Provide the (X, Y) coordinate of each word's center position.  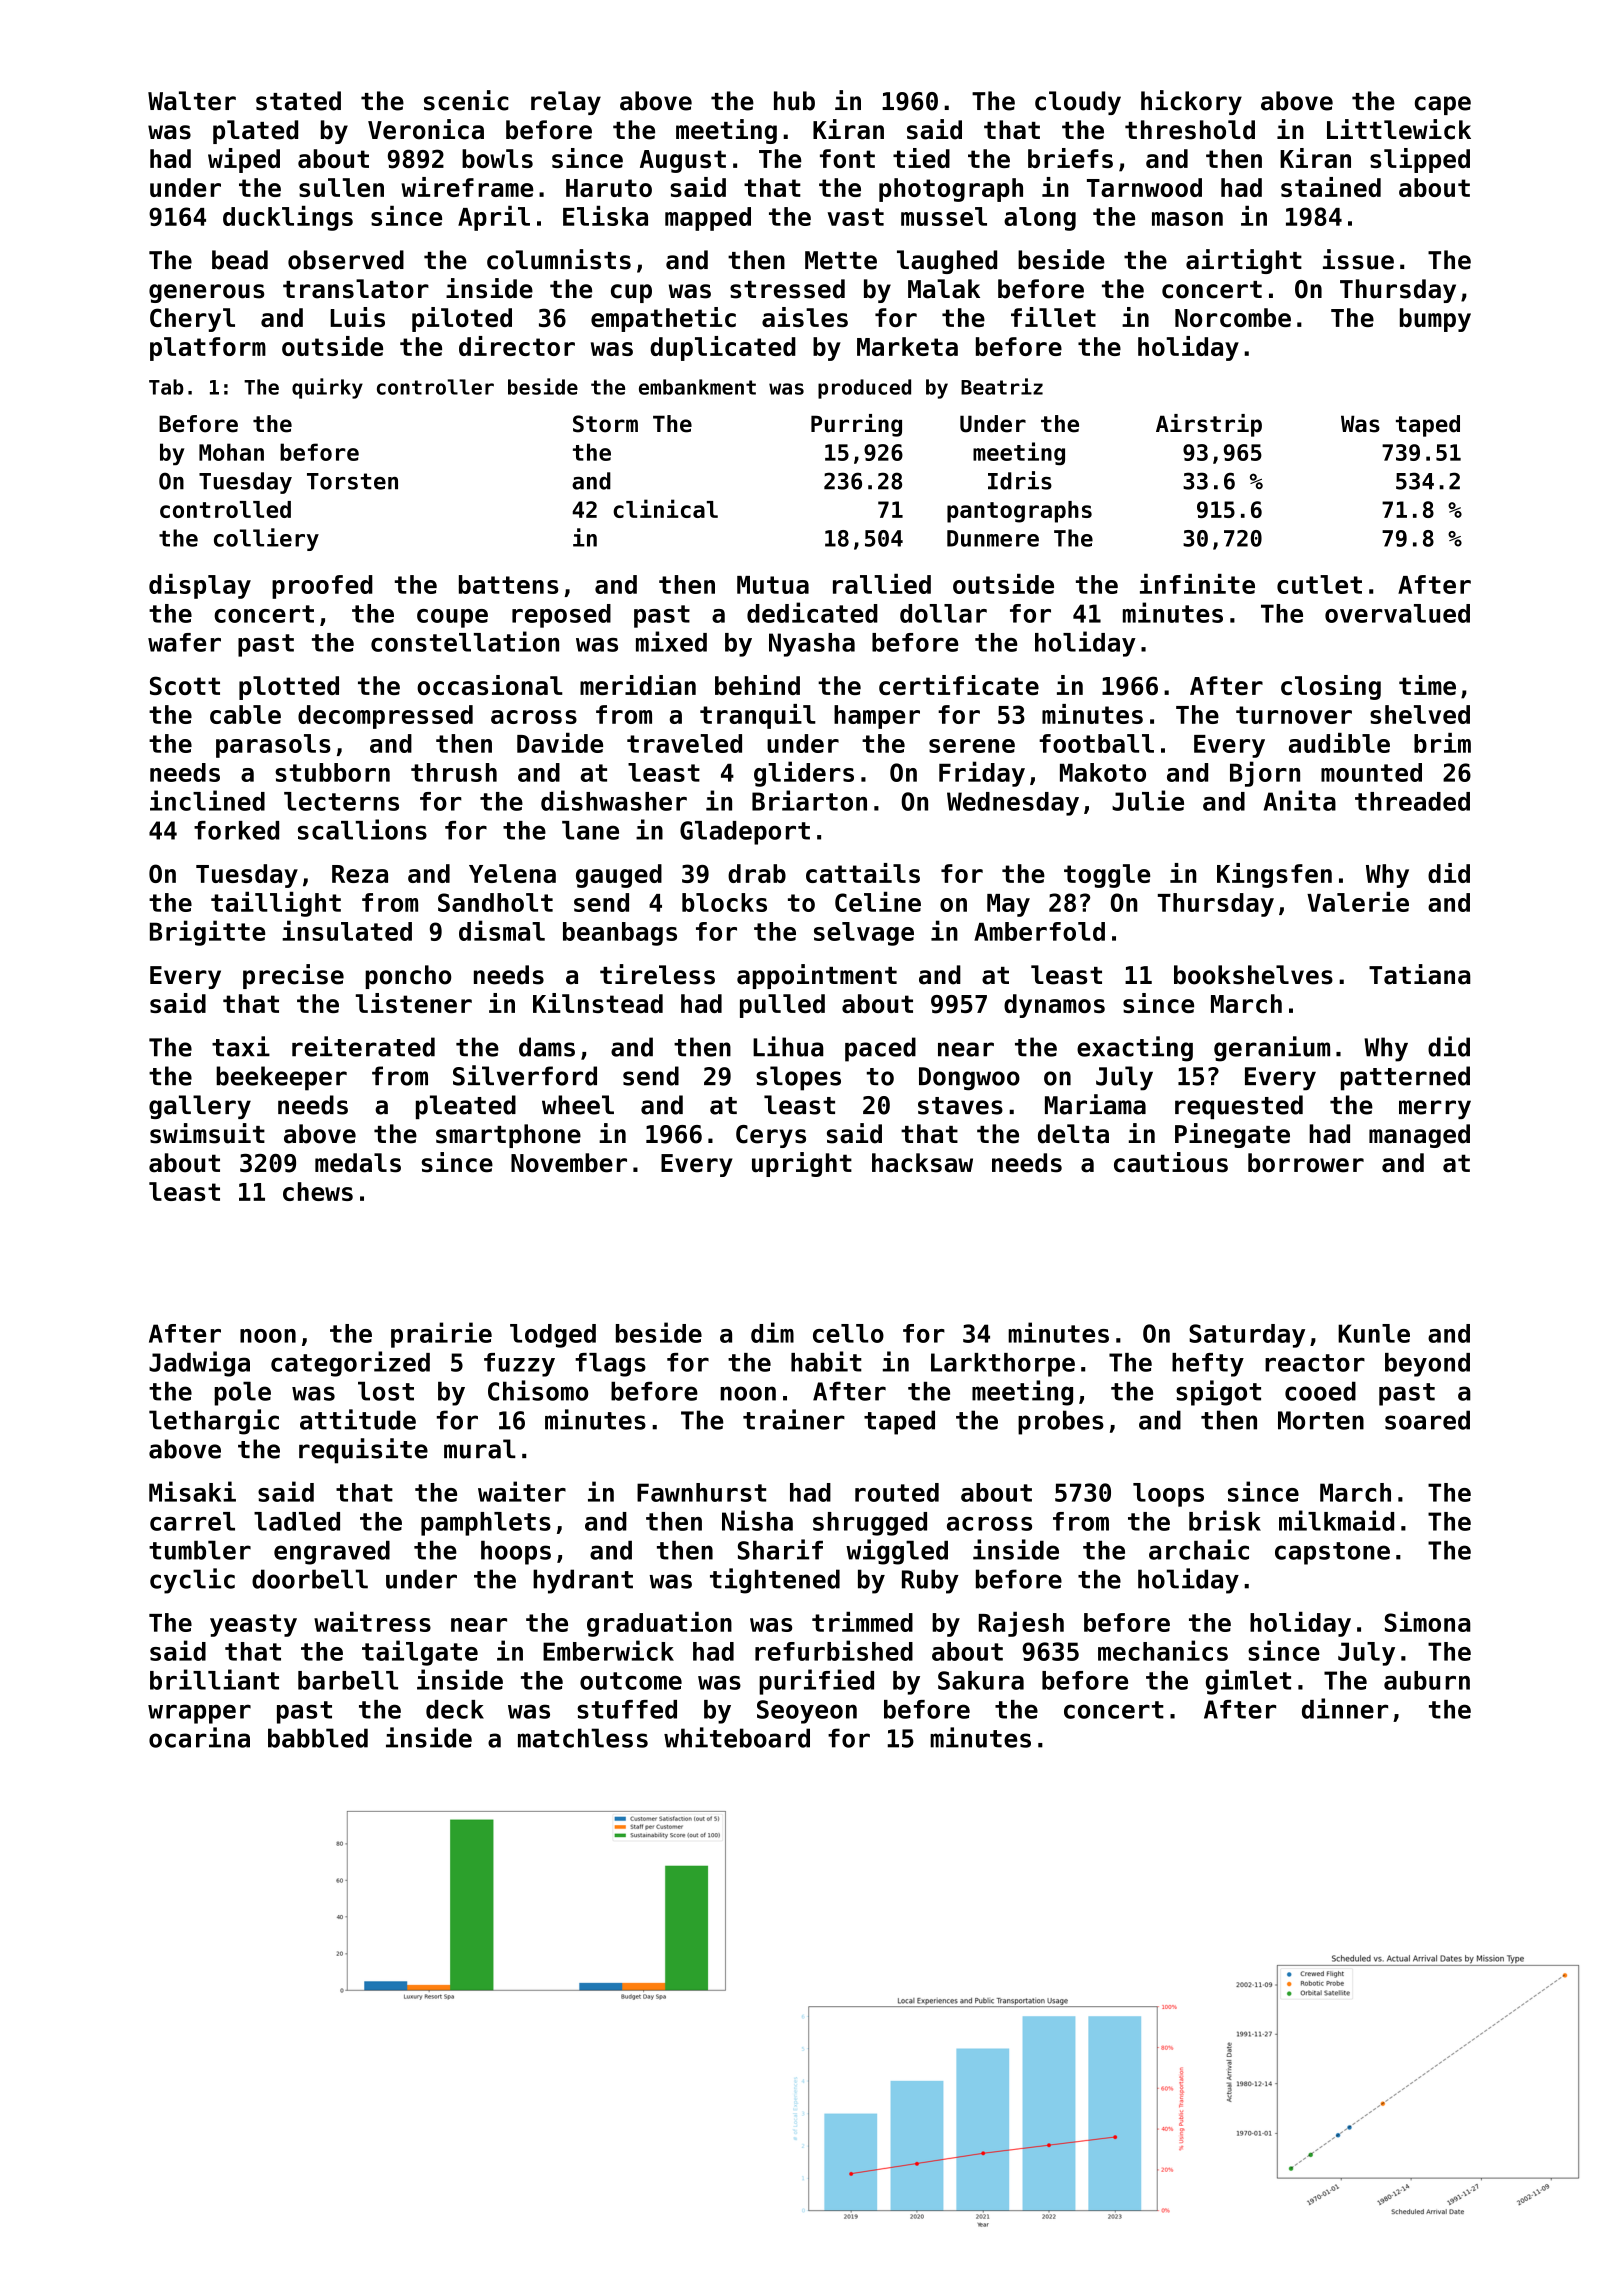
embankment (697, 387)
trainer (794, 1419)
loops (1168, 1495)
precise (293, 976)
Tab (166, 387)
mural (480, 1449)
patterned (1405, 1078)
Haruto (609, 188)
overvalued (1397, 613)
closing (1331, 687)
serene (972, 746)
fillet (1053, 317)
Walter (192, 101)
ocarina (199, 1737)
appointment (817, 976)
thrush (454, 772)
